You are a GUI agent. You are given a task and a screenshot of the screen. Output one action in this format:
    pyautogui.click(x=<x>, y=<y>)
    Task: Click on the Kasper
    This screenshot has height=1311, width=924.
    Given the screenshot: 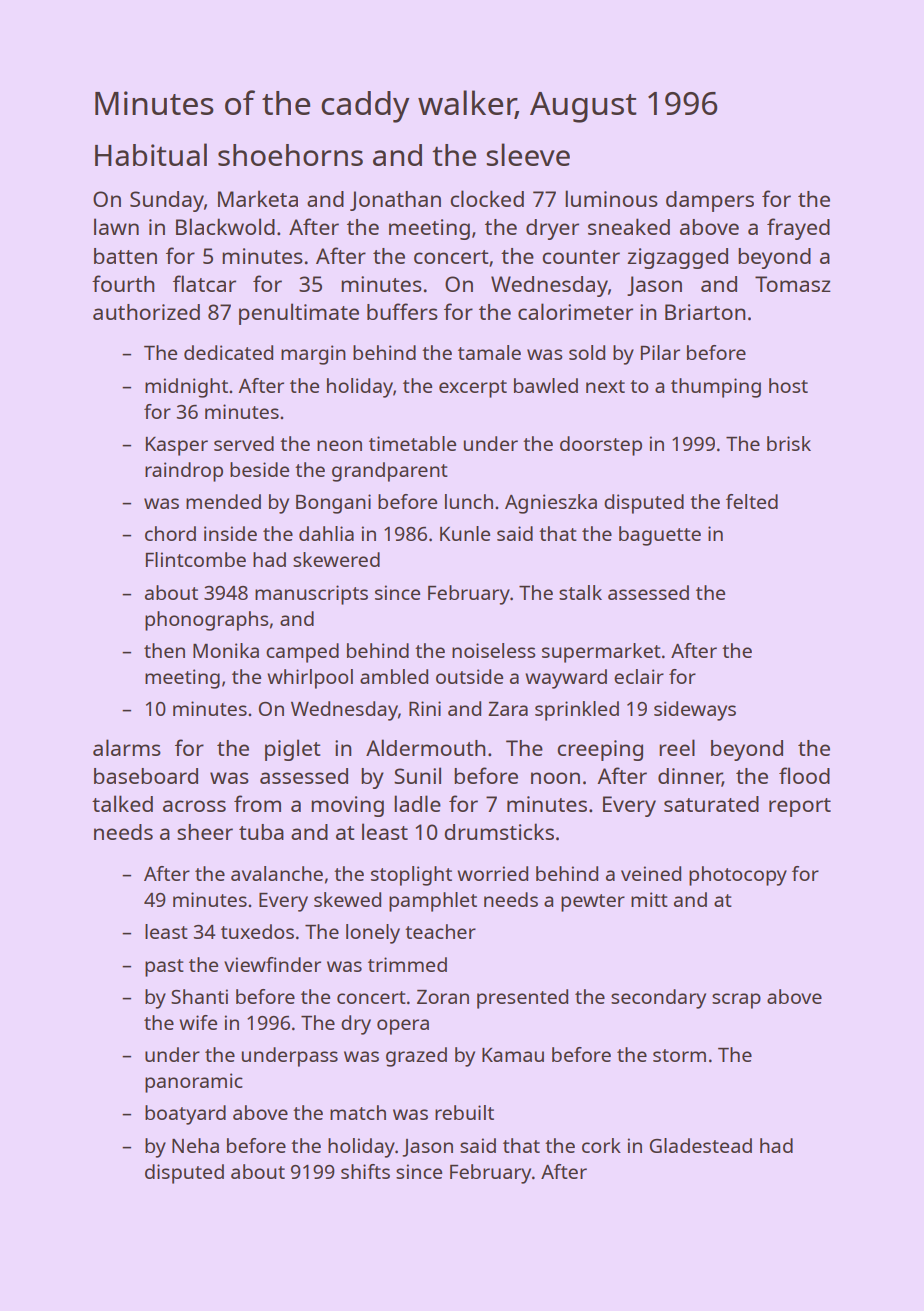 What is the action you would take?
    pyautogui.click(x=177, y=446)
